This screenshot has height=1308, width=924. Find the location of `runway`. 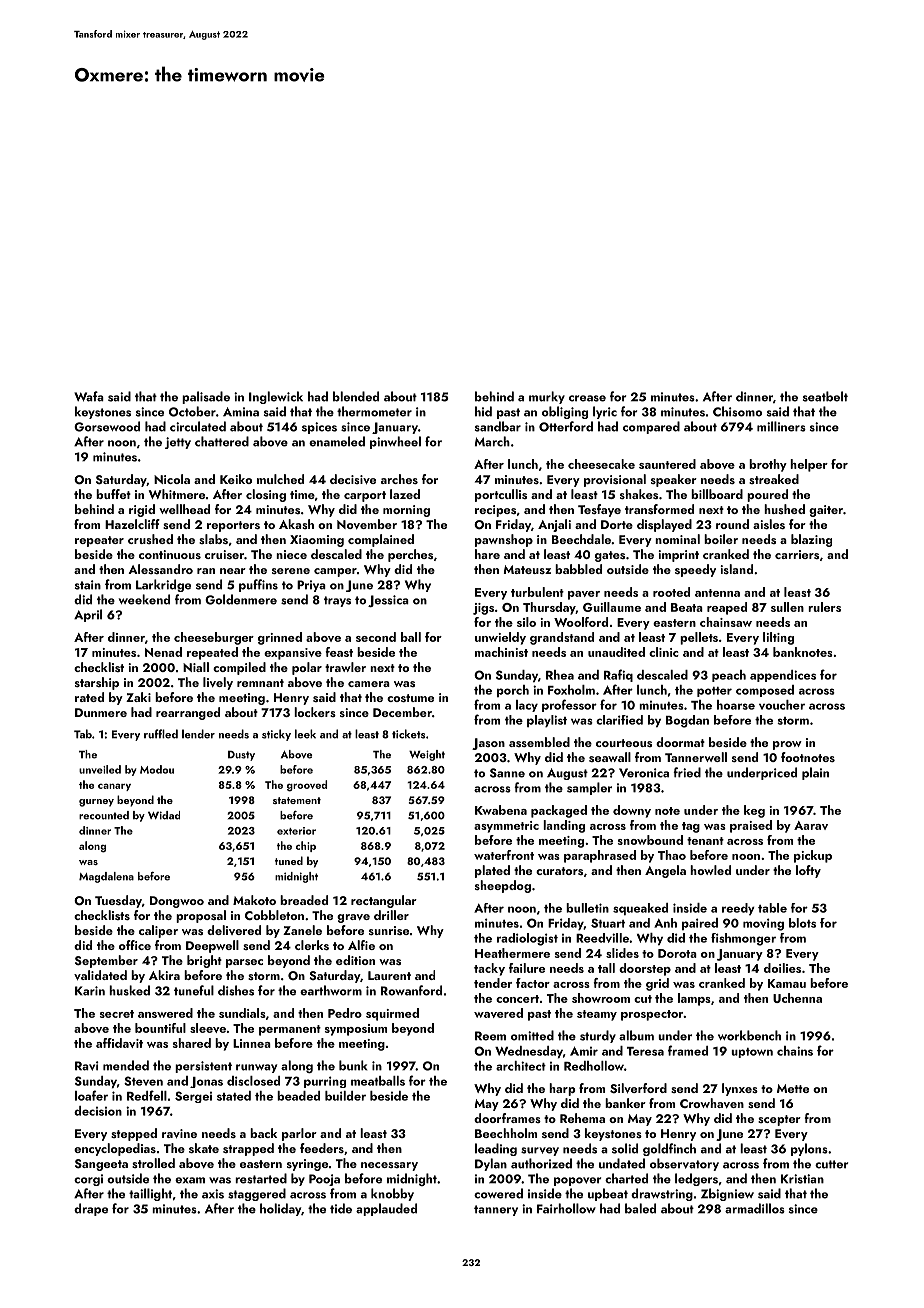

runway is located at coordinates (256, 1068).
